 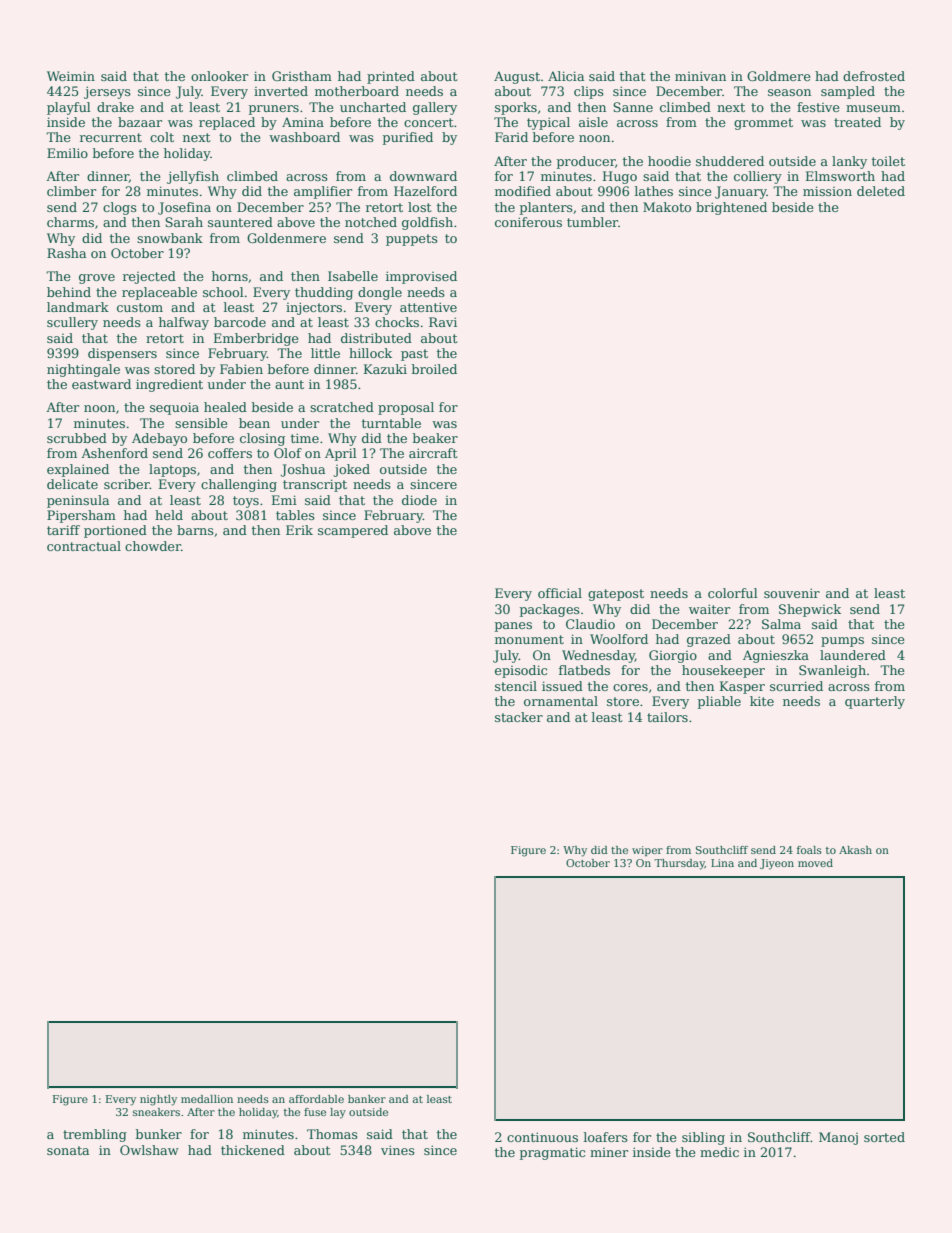 I want to click on nightly, so click(x=158, y=1100).
